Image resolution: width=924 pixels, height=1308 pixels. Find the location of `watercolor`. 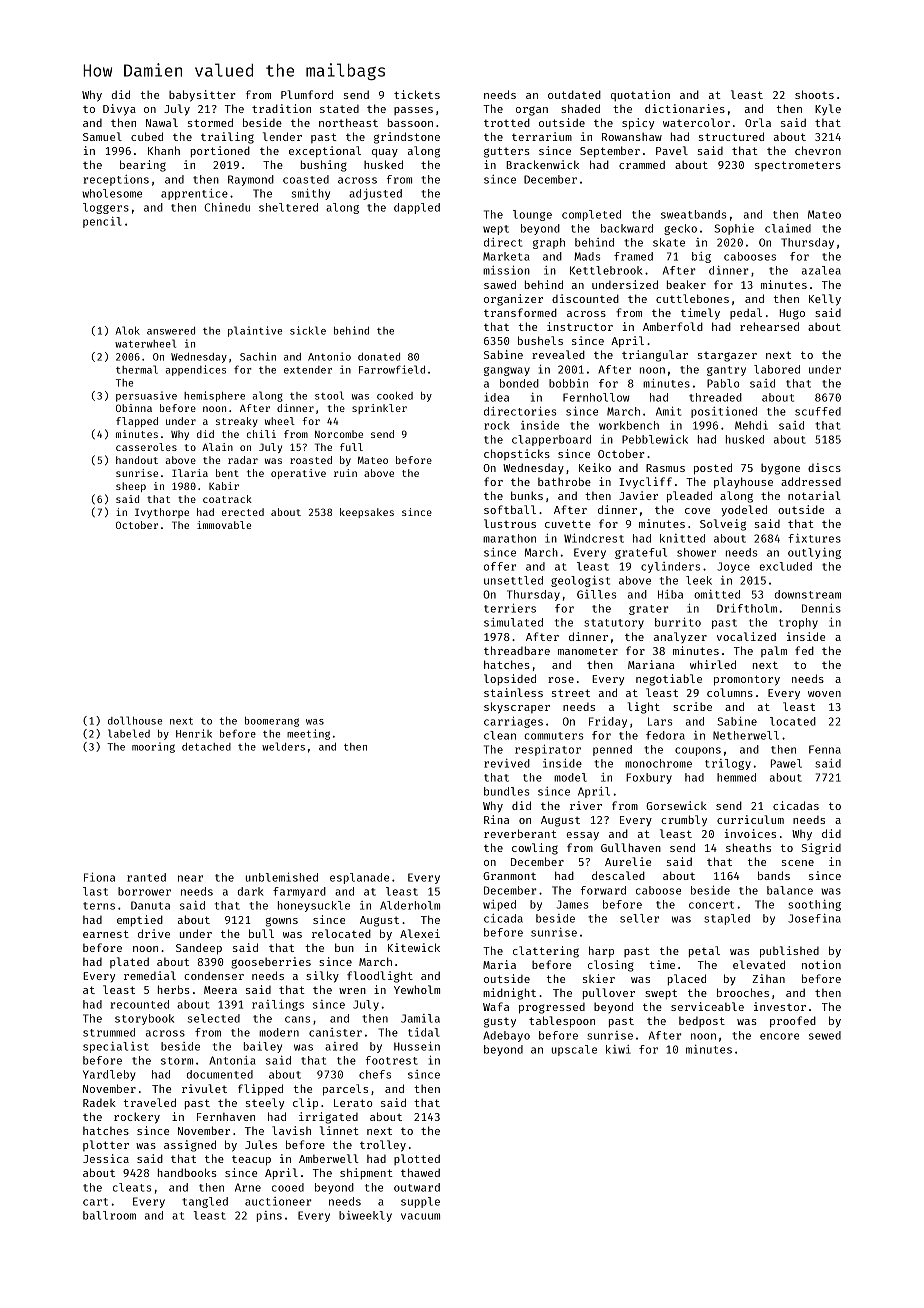

watercolor is located at coordinates (696, 122).
